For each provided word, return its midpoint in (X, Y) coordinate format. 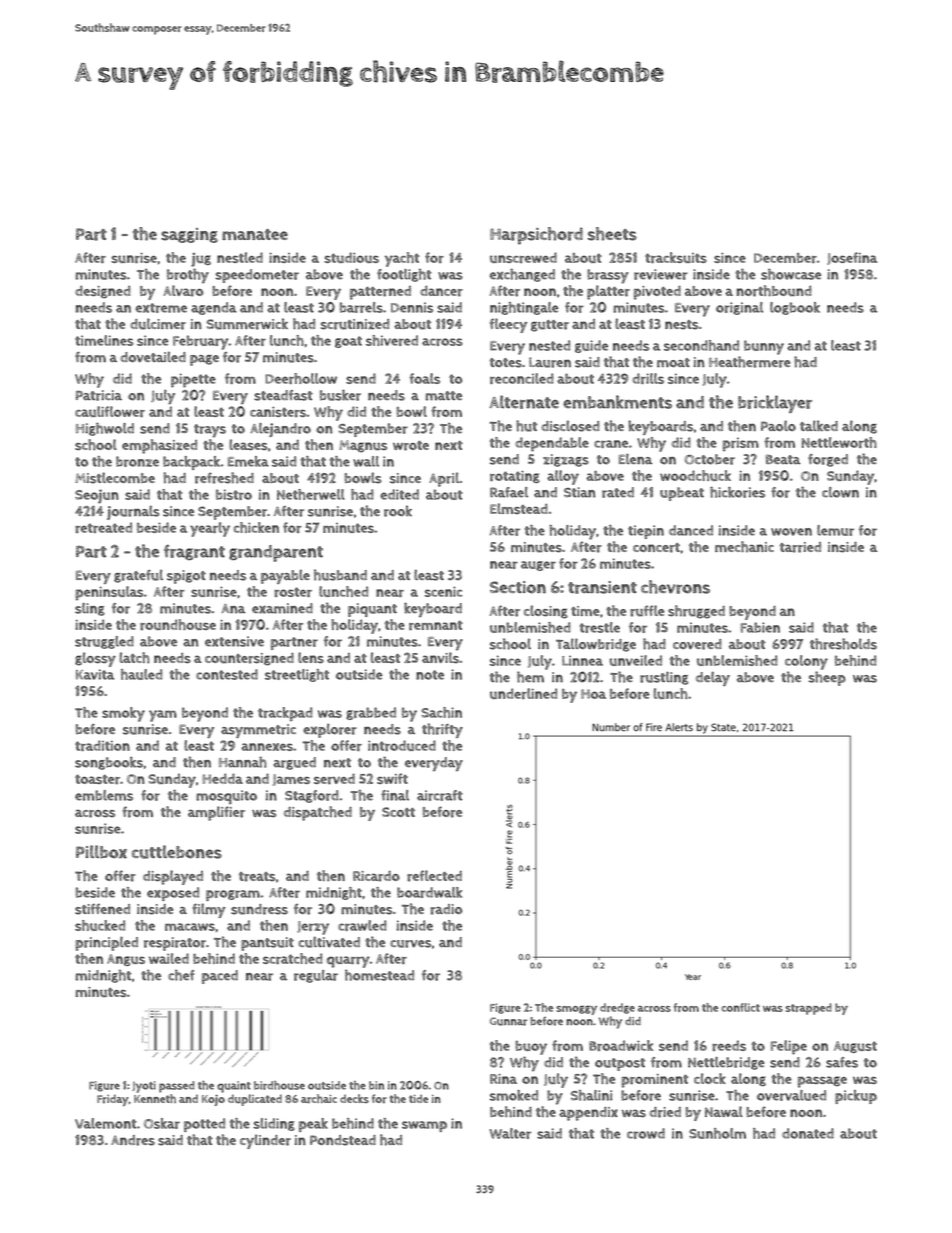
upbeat (682, 494)
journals (133, 512)
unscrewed (523, 257)
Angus (126, 960)
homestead (379, 975)
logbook (795, 308)
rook (398, 511)
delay (713, 678)
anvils (440, 657)
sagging (189, 235)
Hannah (243, 762)
